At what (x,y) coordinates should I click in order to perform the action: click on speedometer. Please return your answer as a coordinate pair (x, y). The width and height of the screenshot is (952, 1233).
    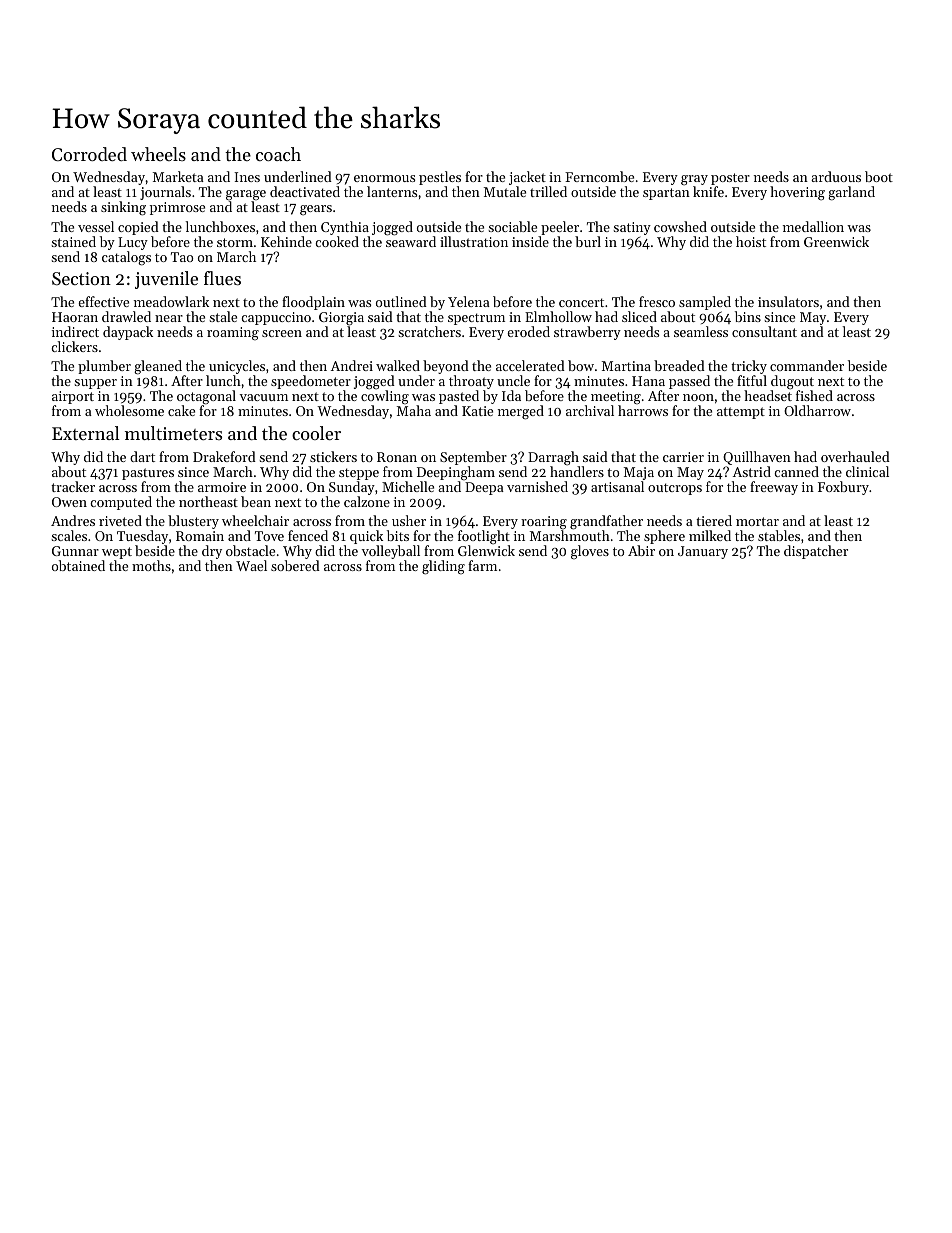
    Looking at the image, I should click on (311, 382).
